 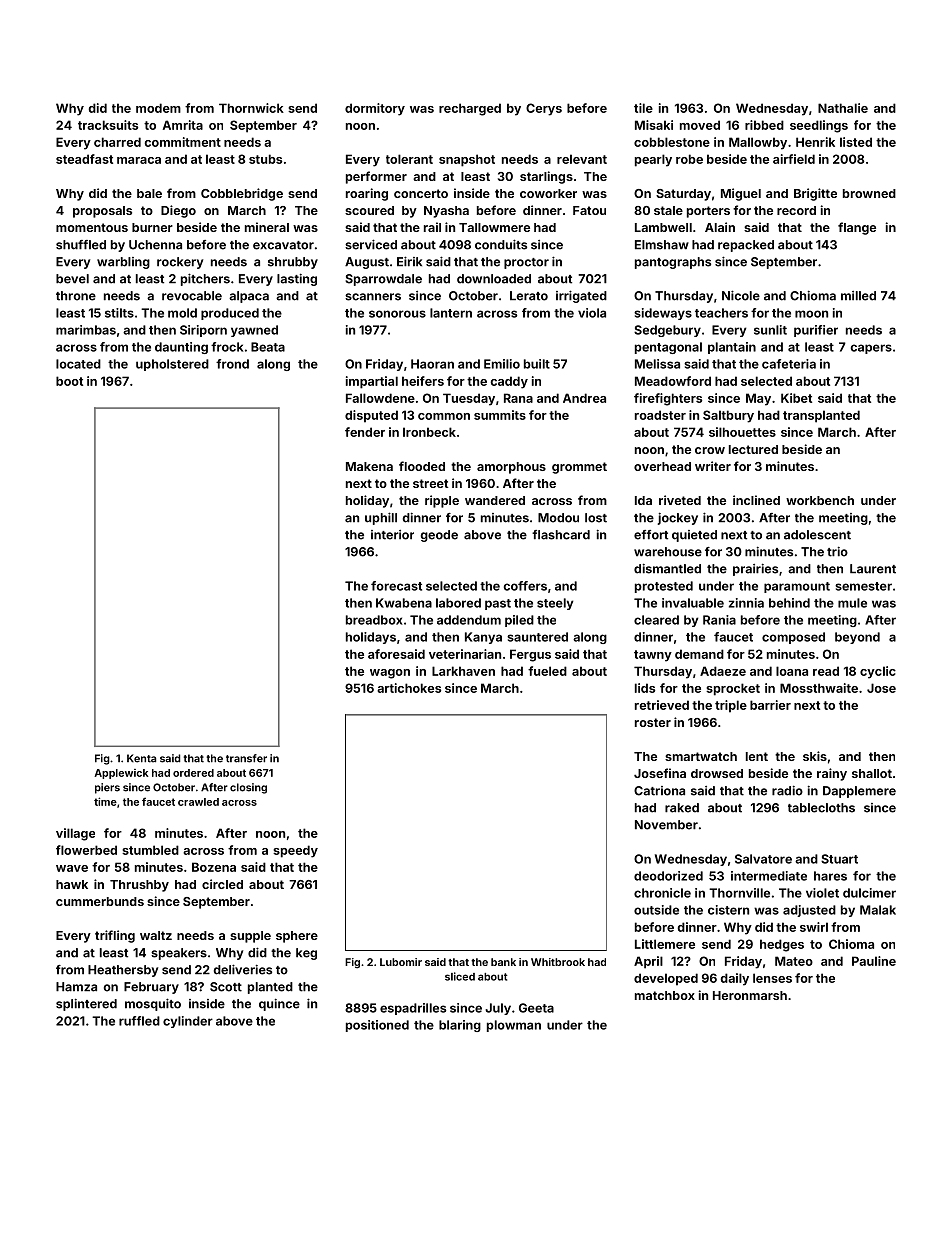 I want to click on modem, so click(x=158, y=108).
